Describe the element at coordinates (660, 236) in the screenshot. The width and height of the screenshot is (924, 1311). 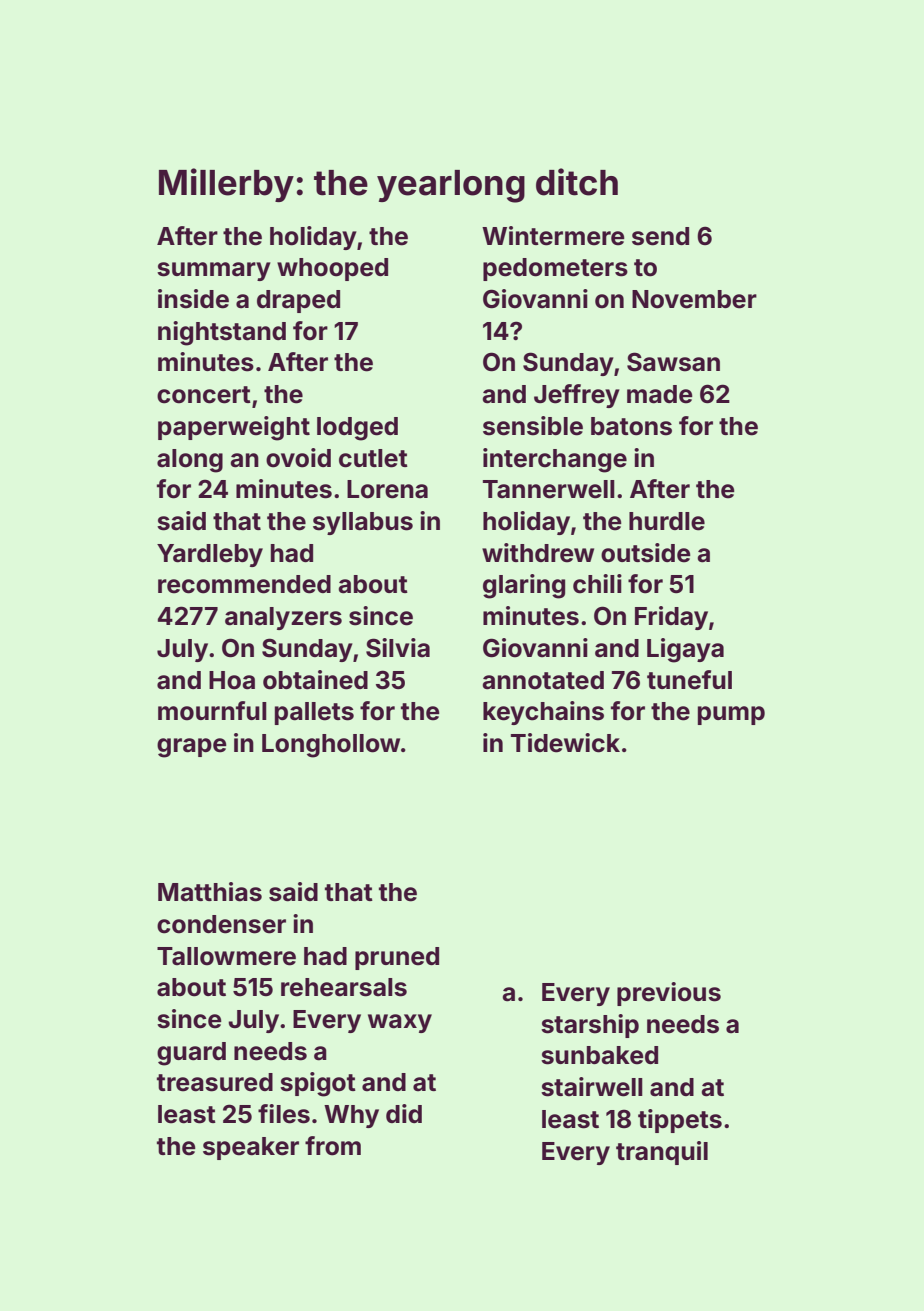
I see `send` at that location.
